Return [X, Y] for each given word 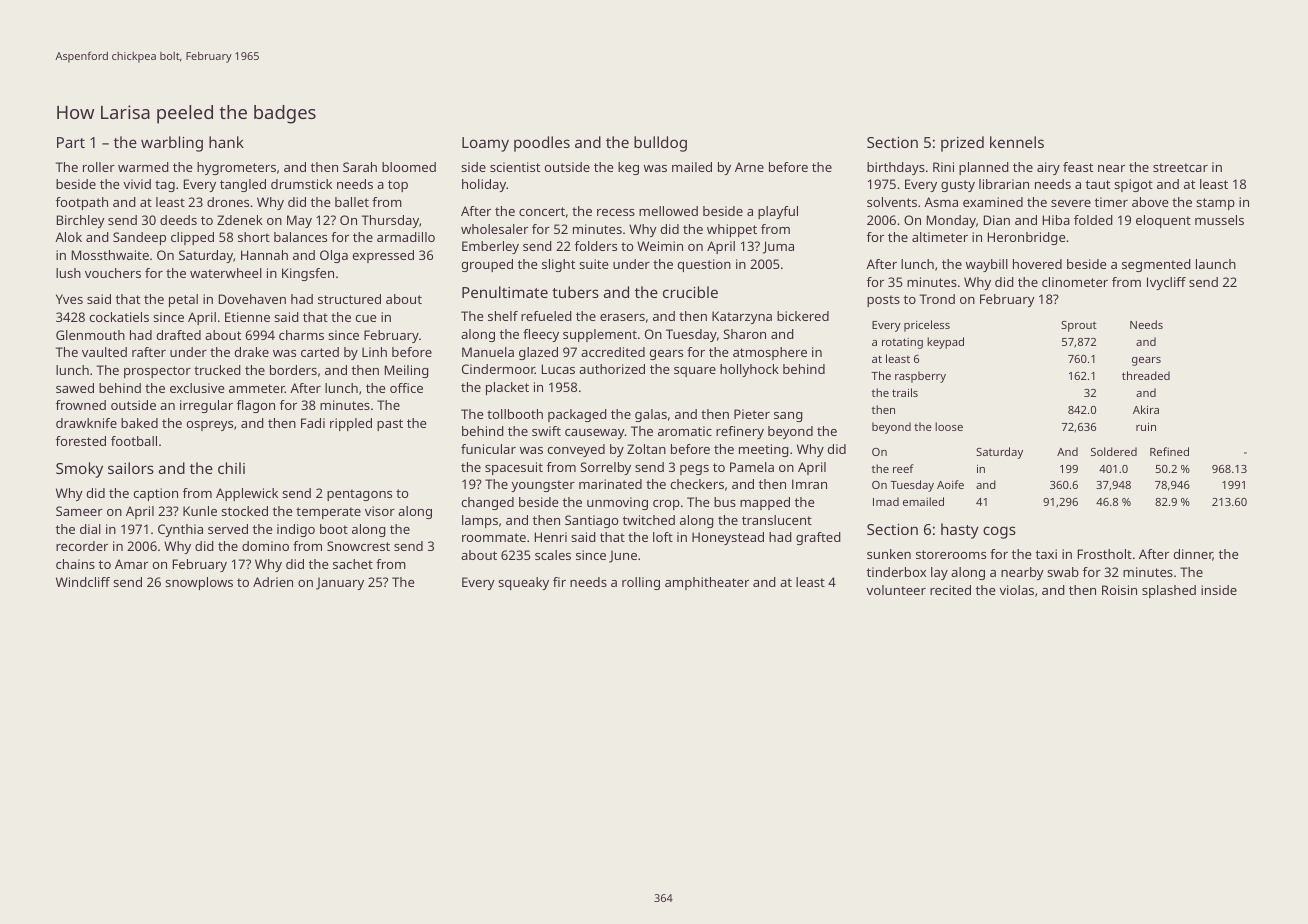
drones [228, 202]
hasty [960, 531]
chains [75, 564]
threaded [1146, 375]
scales [553, 555]
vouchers [113, 273]
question [704, 265]
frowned [81, 405]
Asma [941, 202]
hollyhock [749, 370]
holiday [484, 185]
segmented [1156, 265]
